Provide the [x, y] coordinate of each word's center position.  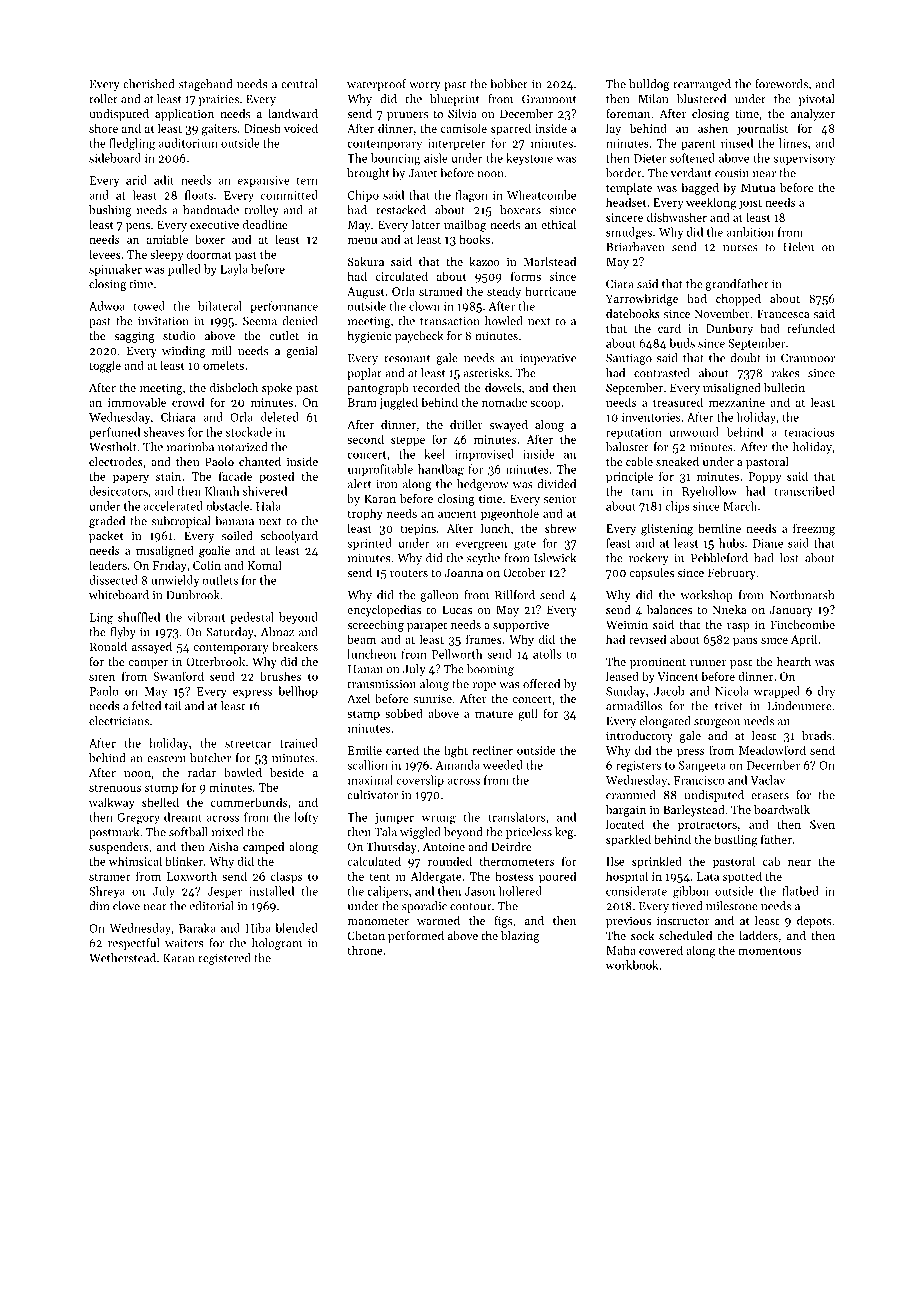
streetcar [248, 744]
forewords [781, 84]
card [669, 328]
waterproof [377, 85]
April [804, 640]
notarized [242, 447]
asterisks [486, 373]
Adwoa [107, 306]
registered [224, 959]
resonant [407, 359]
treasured [678, 402]
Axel [358, 698]
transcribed [805, 491]
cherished [148, 84]
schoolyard [289, 537]
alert [359, 484]
